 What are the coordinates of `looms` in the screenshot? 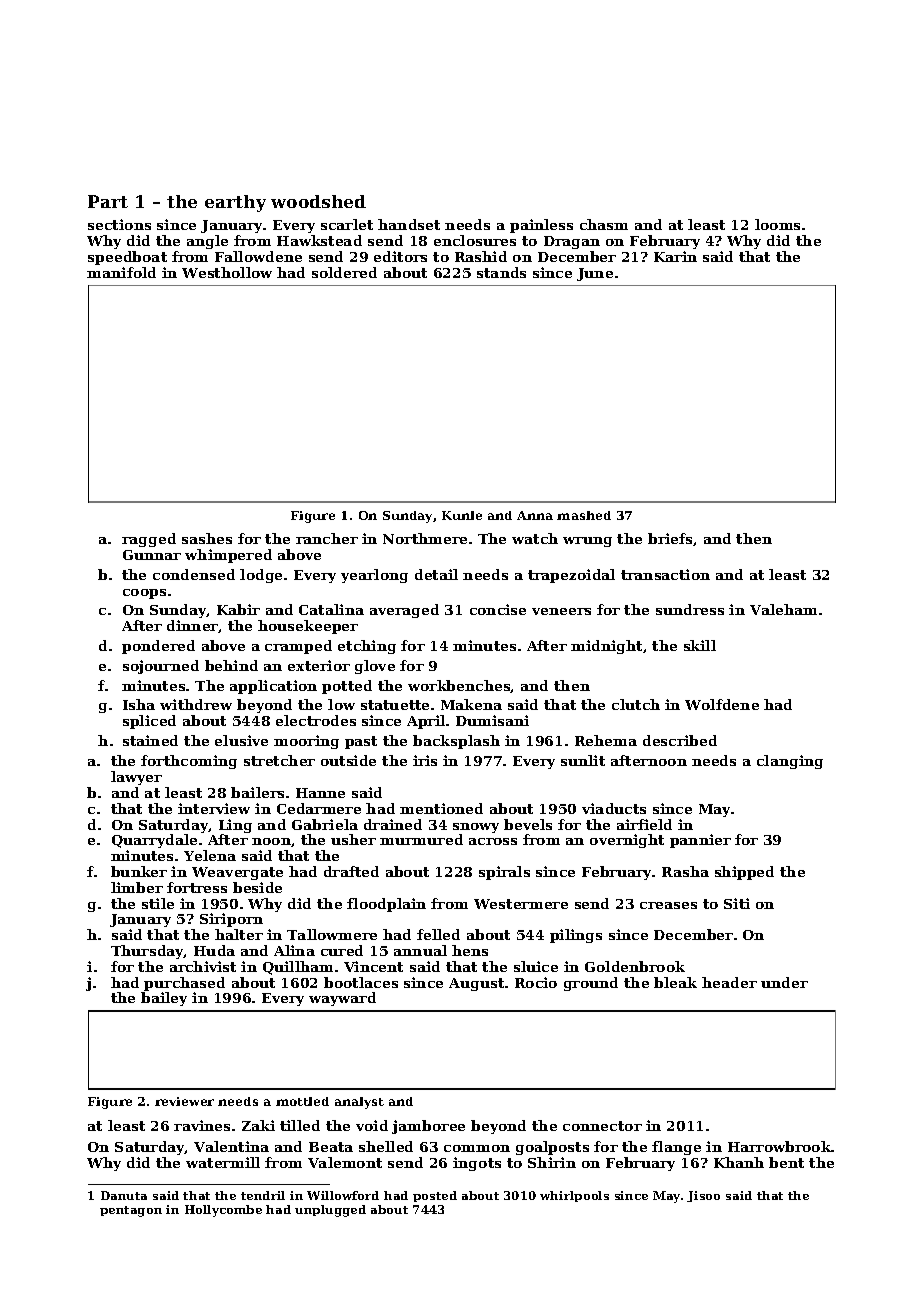 It's located at (777, 224).
